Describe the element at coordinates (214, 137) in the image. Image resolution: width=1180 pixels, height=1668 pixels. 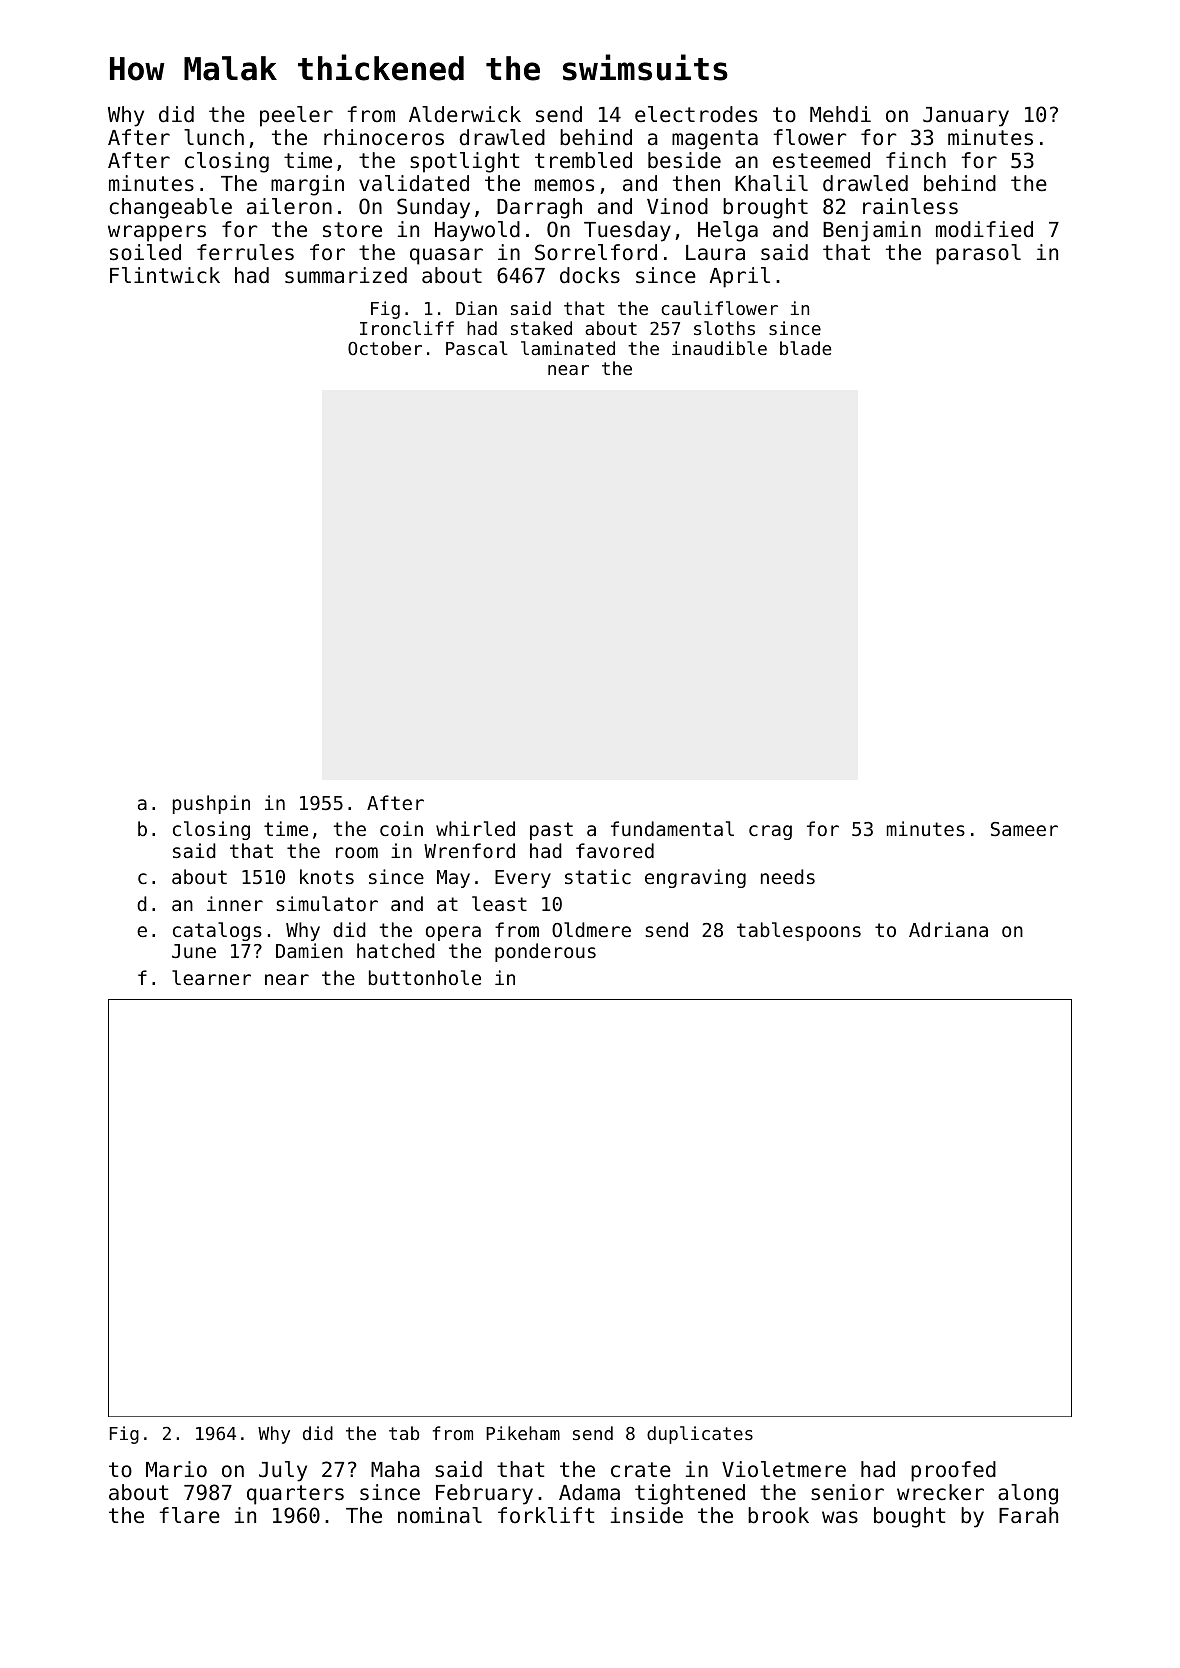
I see `lunch` at that location.
